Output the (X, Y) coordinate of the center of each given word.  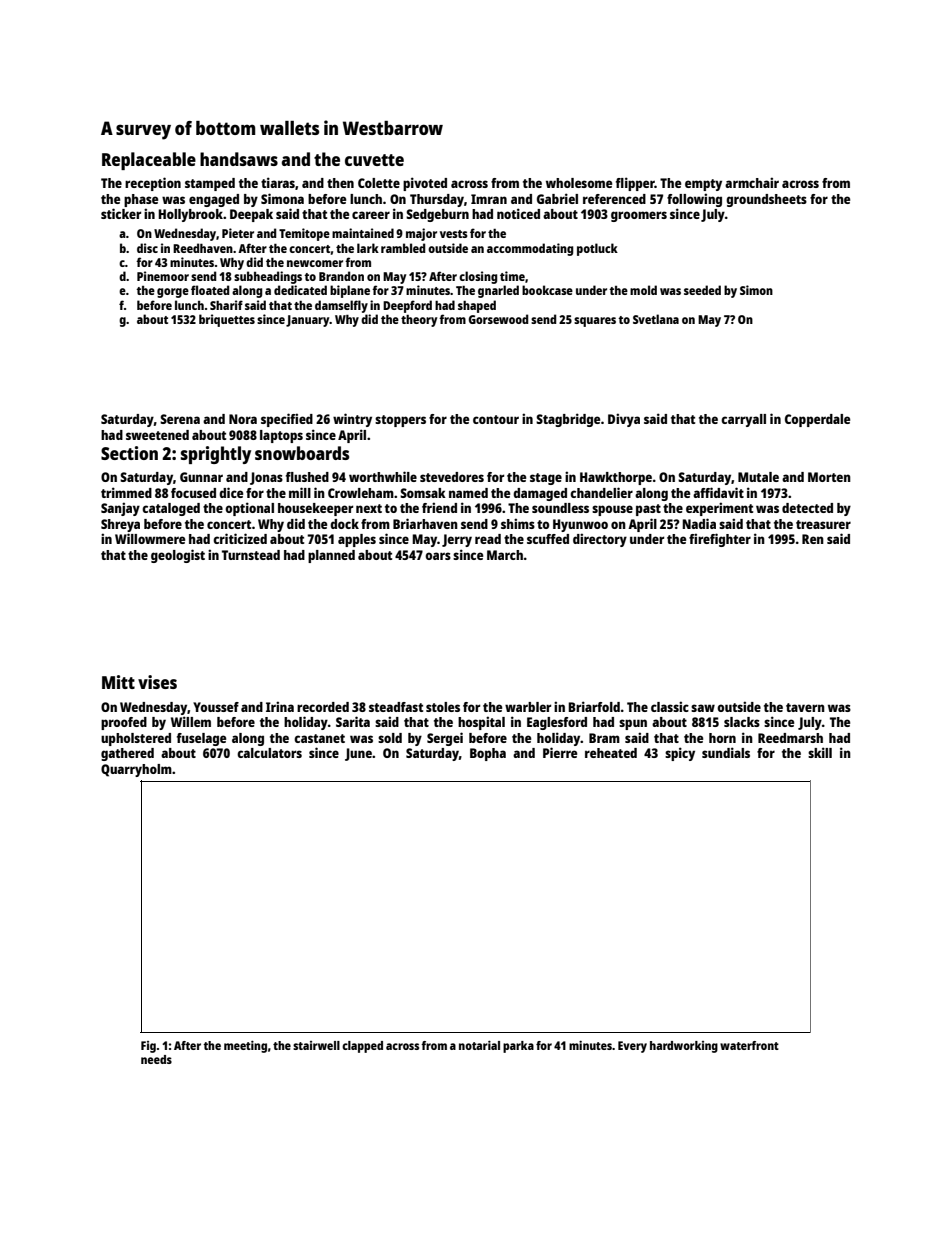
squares (595, 322)
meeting (245, 1047)
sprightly (216, 455)
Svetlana (656, 319)
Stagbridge (568, 420)
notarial (479, 1045)
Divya (624, 420)
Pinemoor (163, 276)
